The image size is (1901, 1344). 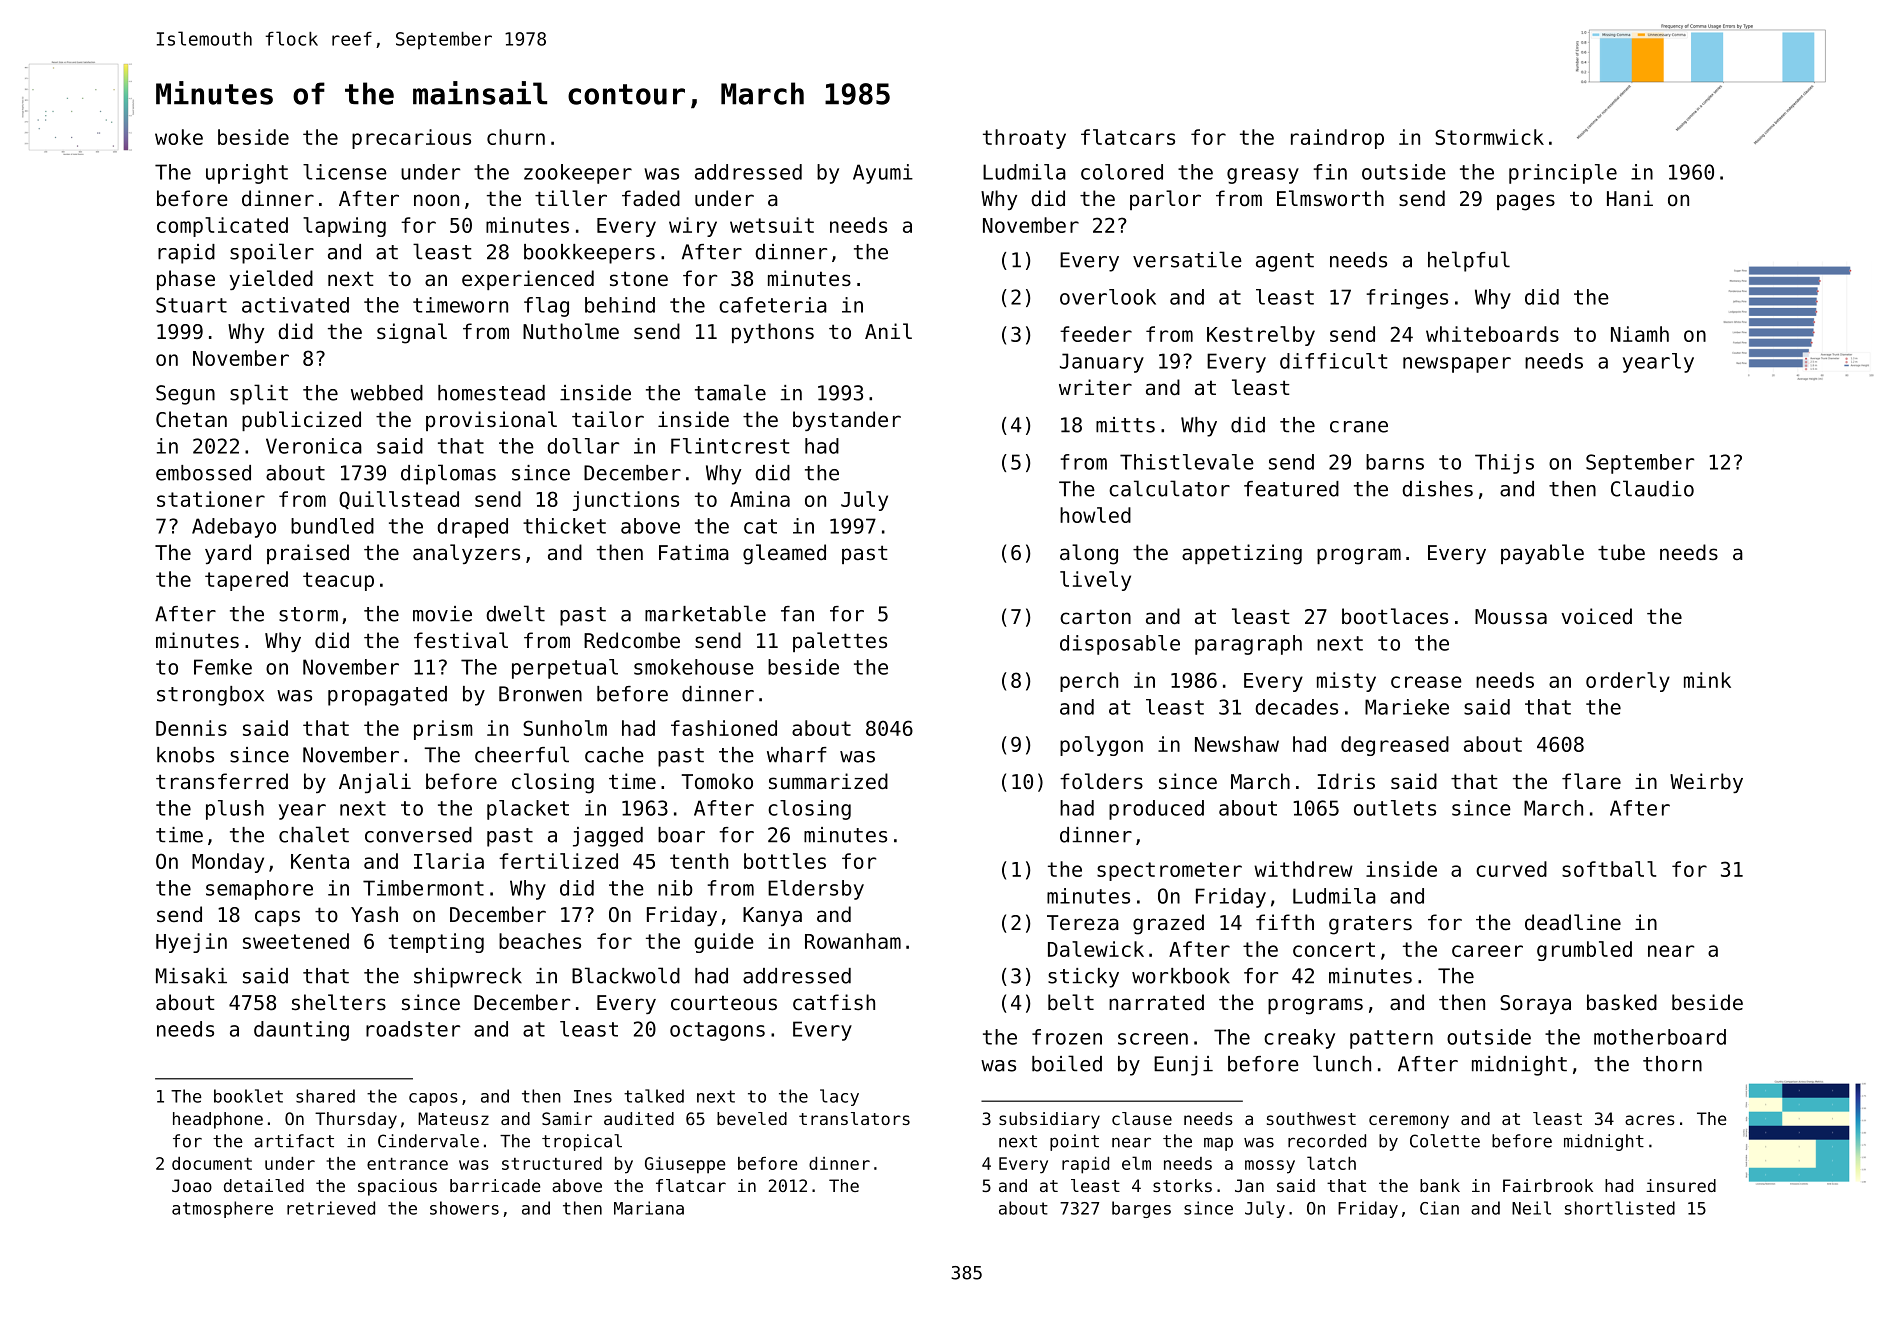 I want to click on Kestrelby, so click(x=1261, y=336).
